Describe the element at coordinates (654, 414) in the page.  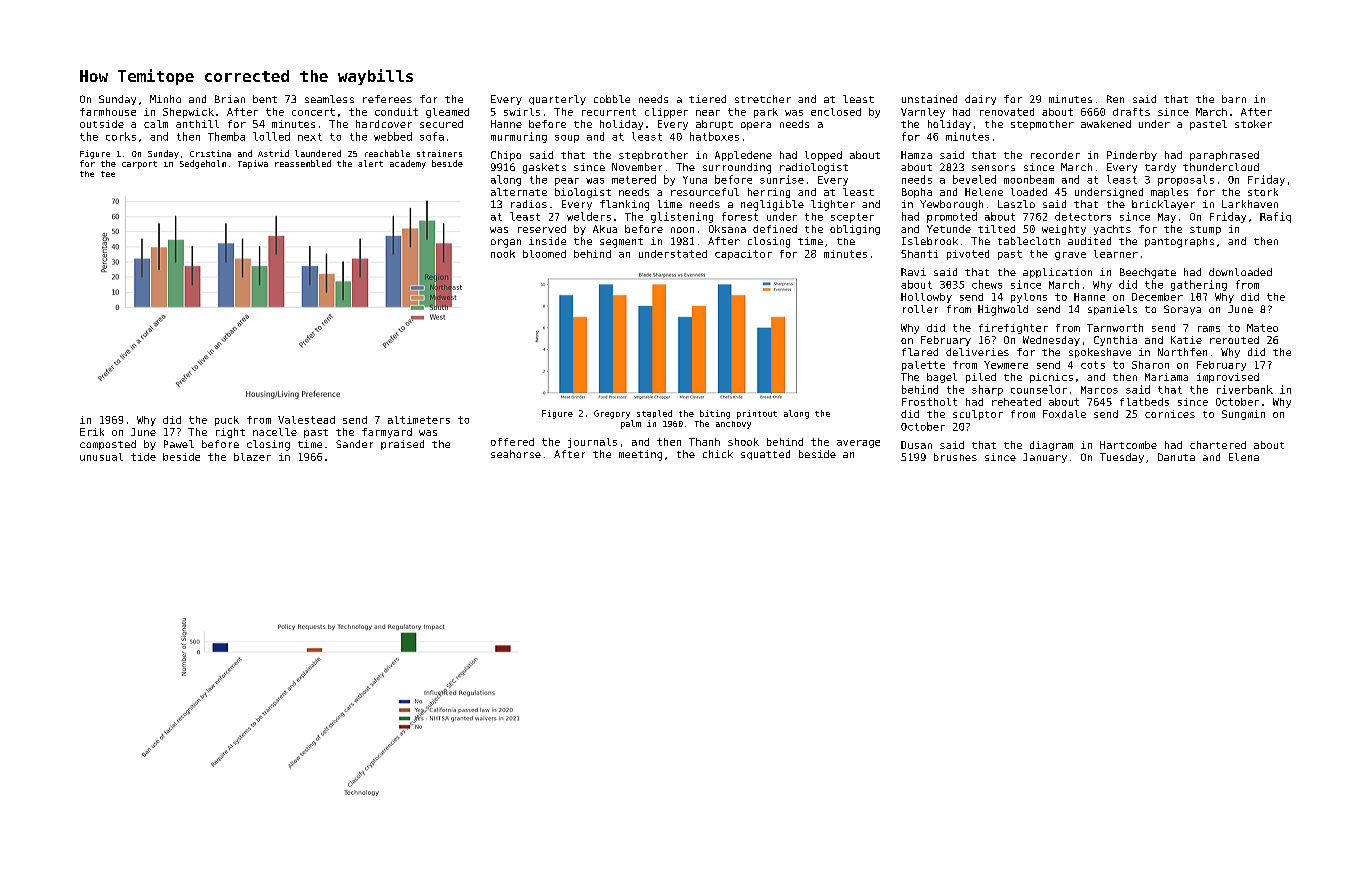
I see `stapled` at that location.
